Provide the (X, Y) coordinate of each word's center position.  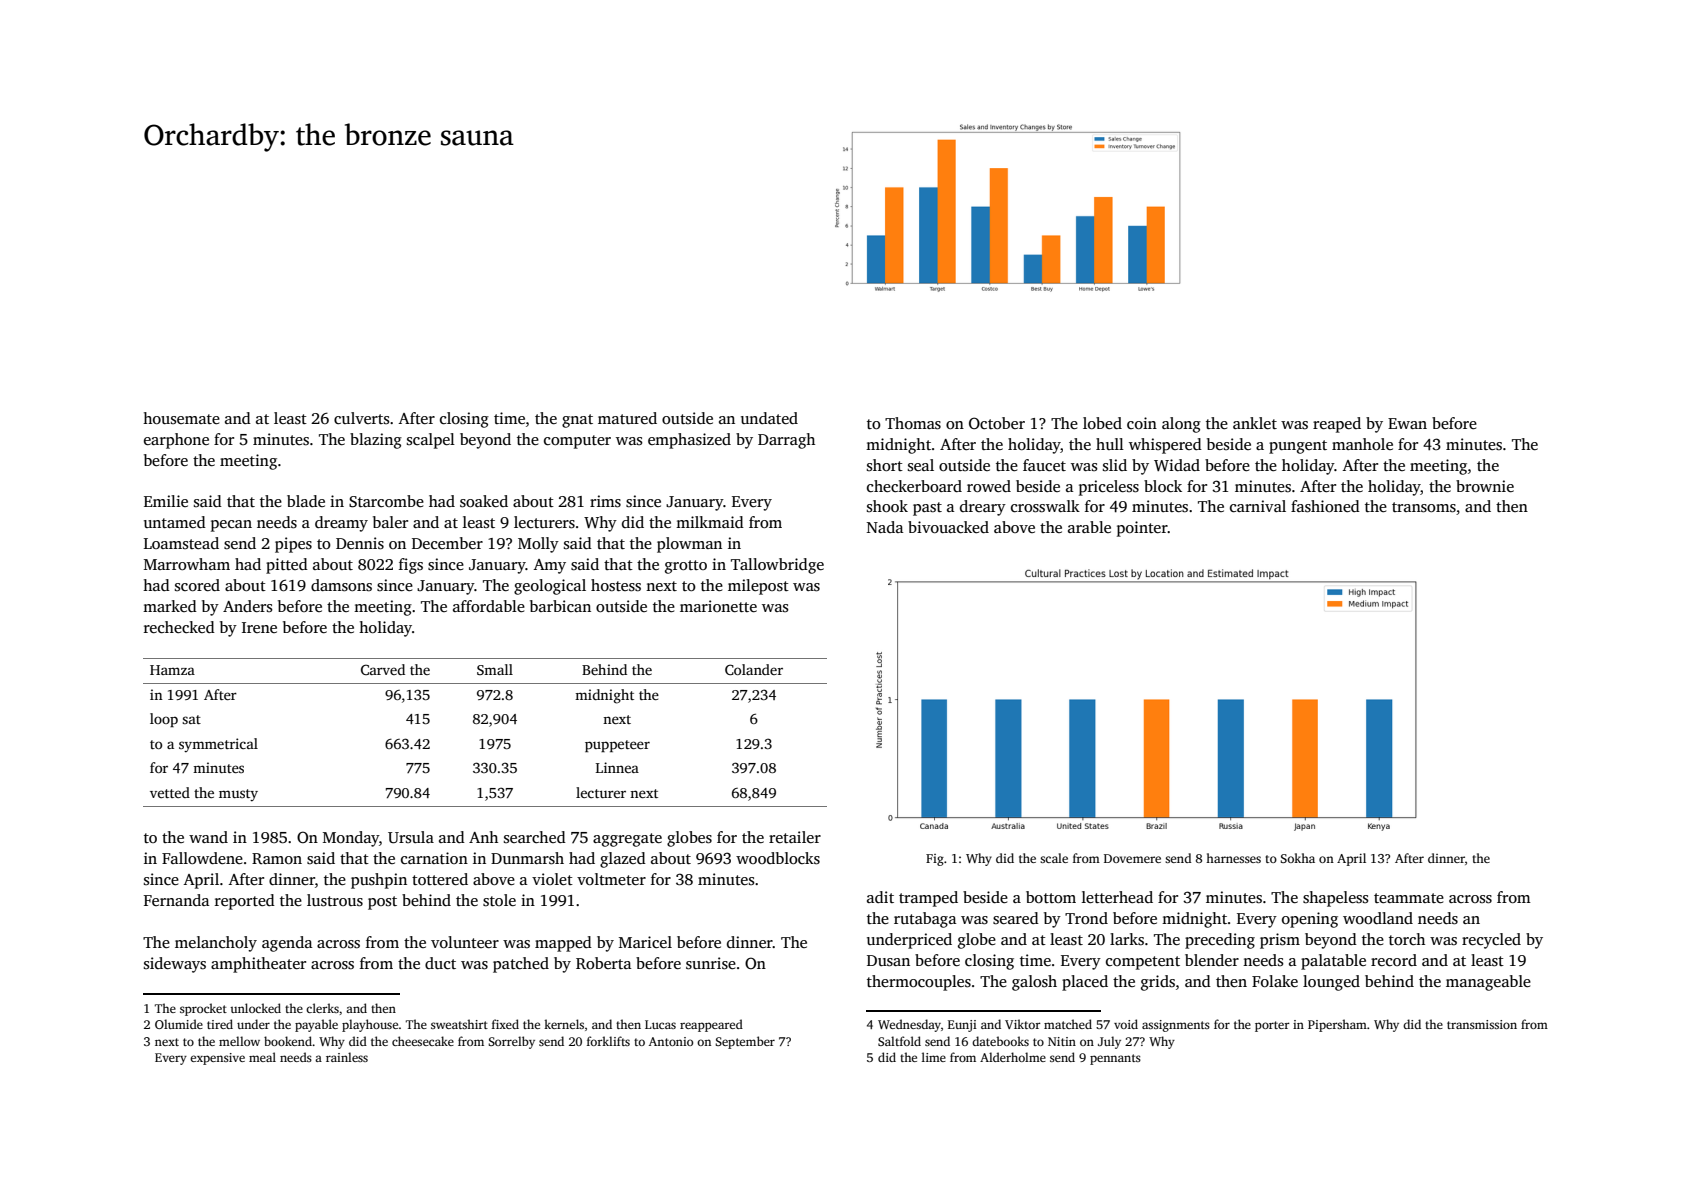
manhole (1362, 444)
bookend (288, 1041)
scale (1054, 858)
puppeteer (617, 746)
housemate (181, 418)
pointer (1142, 529)
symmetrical (218, 745)
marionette (718, 606)
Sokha (1297, 858)
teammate (1409, 898)
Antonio (671, 1041)
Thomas (913, 423)
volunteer (465, 942)
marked (170, 606)
